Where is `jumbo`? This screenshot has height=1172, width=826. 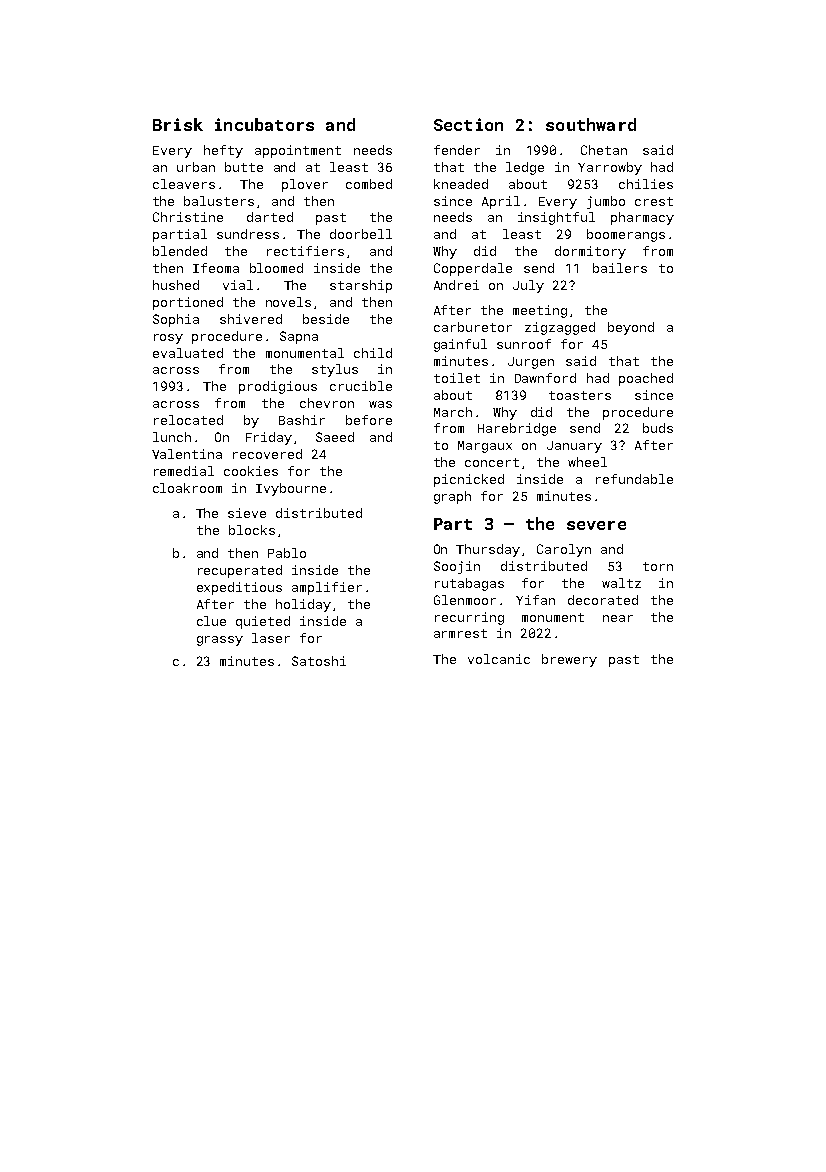
jumbo is located at coordinates (606, 202).
